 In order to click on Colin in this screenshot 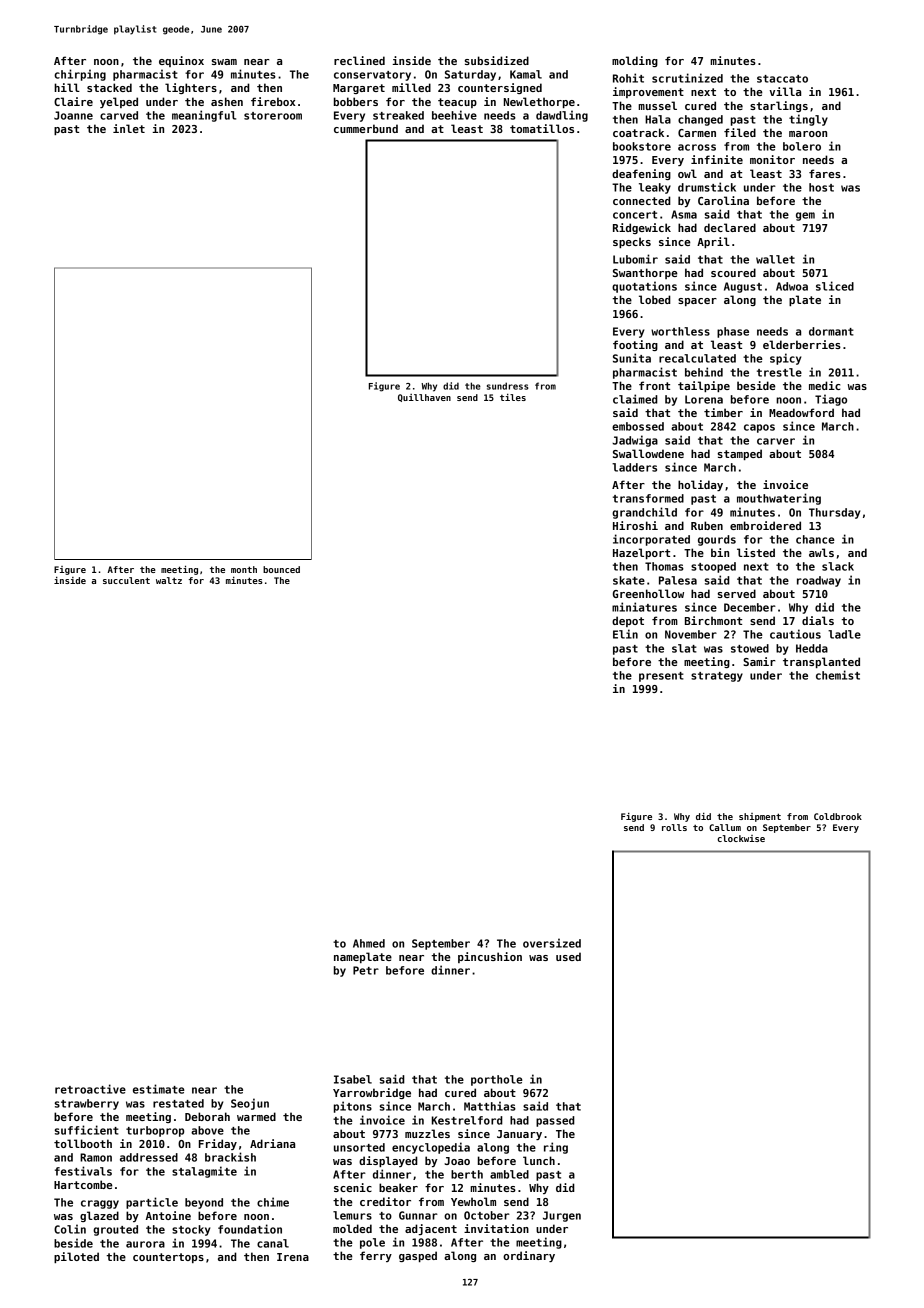, I will do `click(70, 1229)`.
